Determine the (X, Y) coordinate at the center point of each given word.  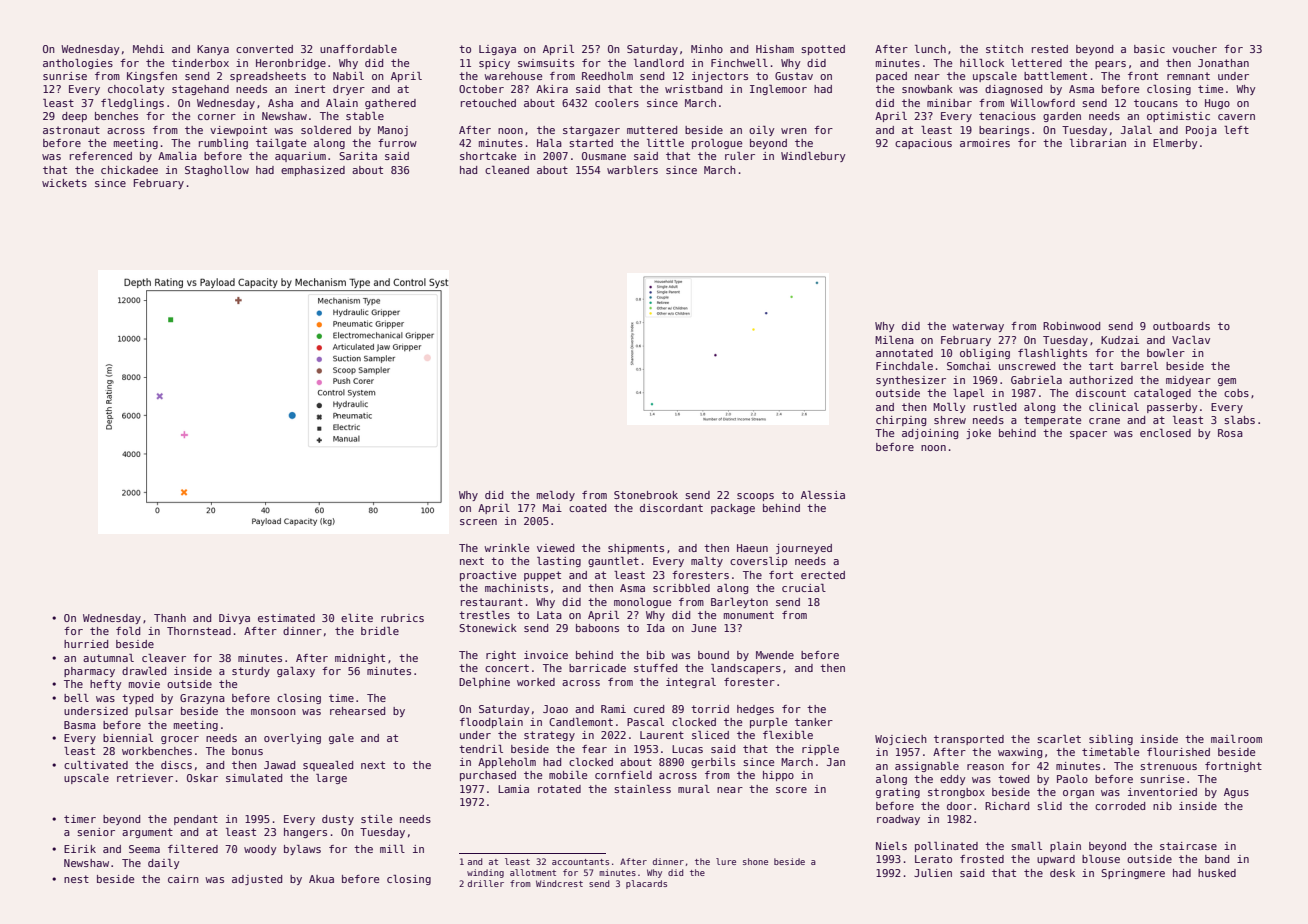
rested (1050, 49)
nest (76, 879)
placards (646, 884)
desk (1062, 873)
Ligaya (497, 50)
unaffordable (358, 49)
